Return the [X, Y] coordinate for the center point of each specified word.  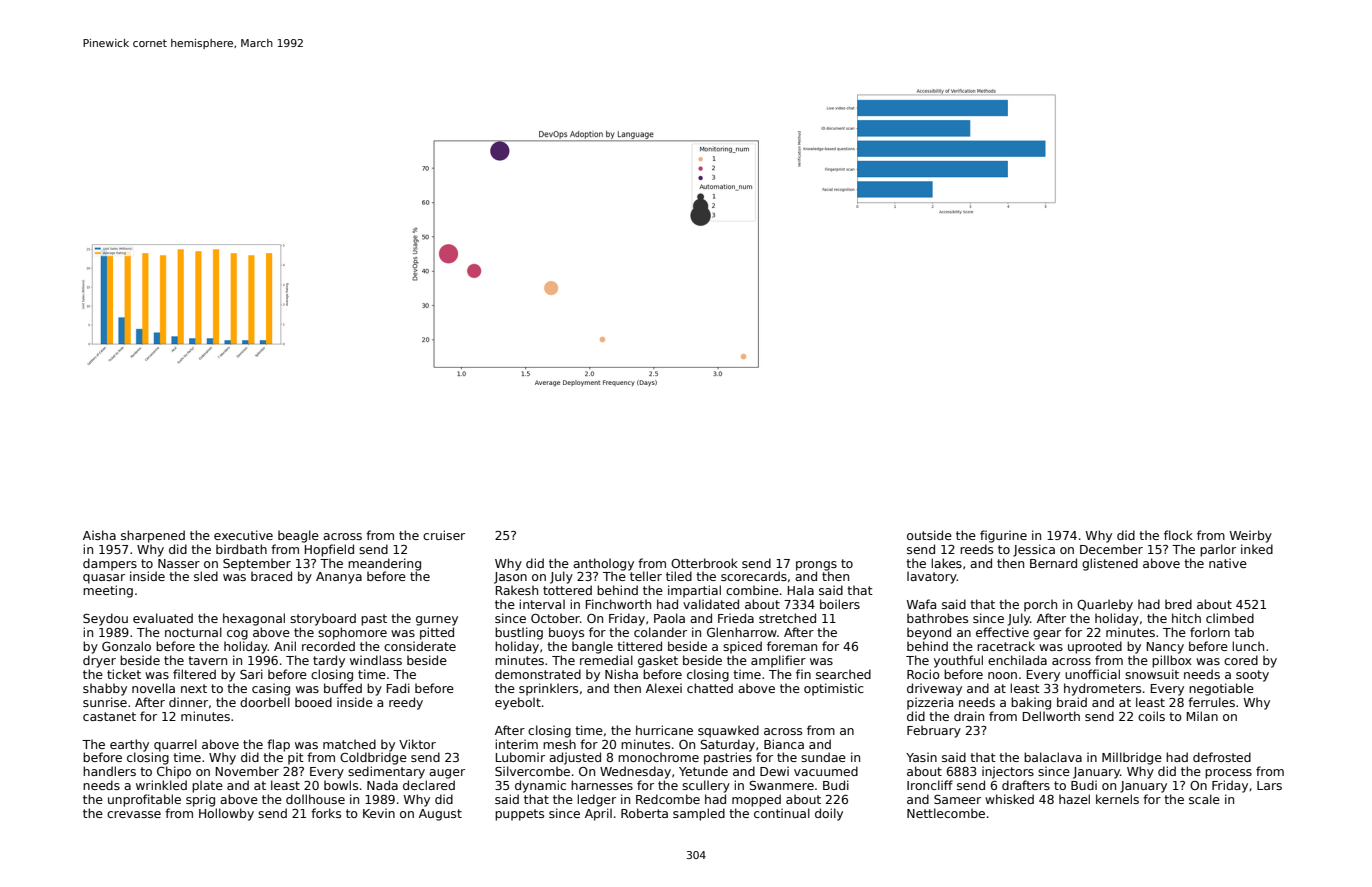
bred [1178, 604]
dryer [99, 661]
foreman [792, 646]
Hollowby [226, 814]
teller [646, 576]
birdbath [241, 549]
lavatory [932, 577]
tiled [679, 576]
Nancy [1165, 648]
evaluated [163, 618]
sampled [699, 814]
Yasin [921, 757]
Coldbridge [373, 758]
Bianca [784, 744]
